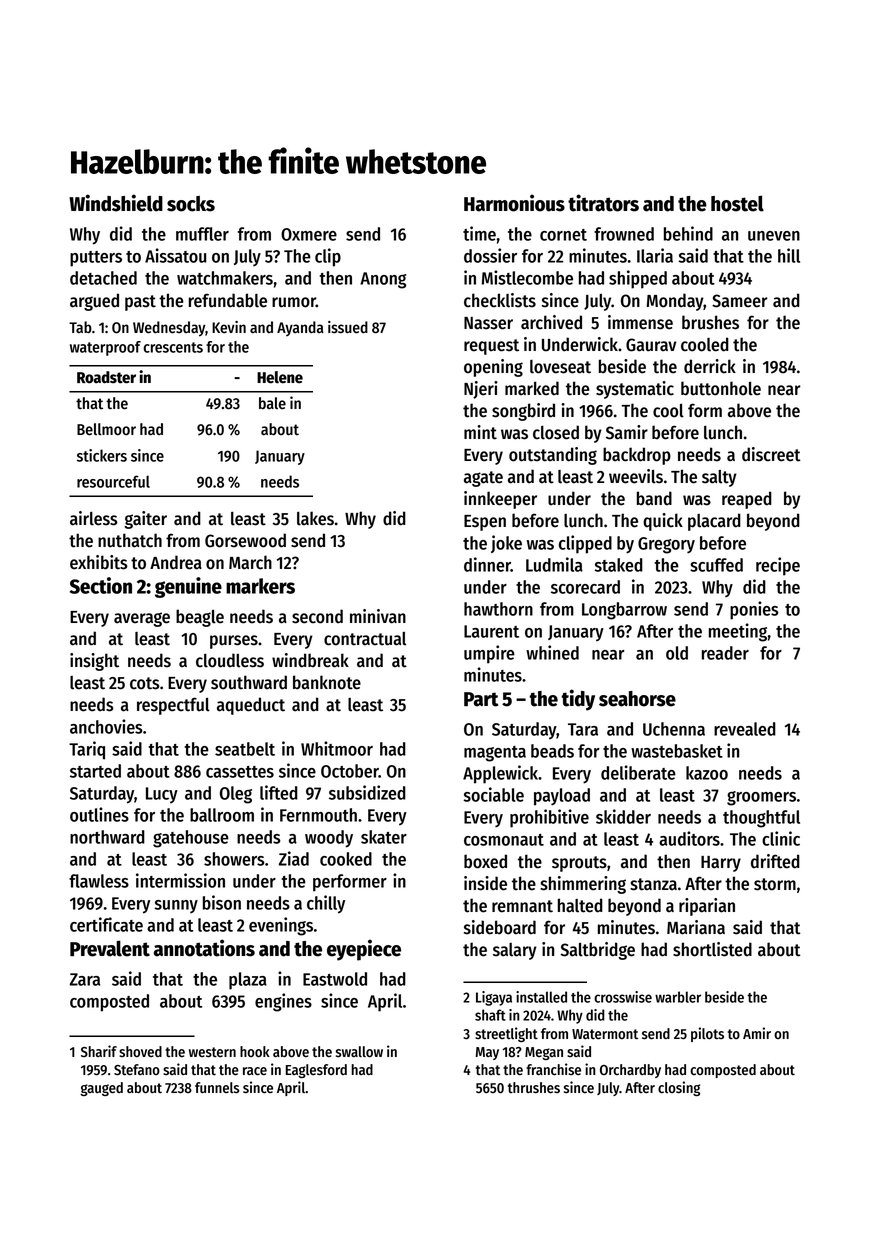 The height and width of the screenshot is (1235, 870). What do you see at coordinates (85, 979) in the screenshot?
I see `Zara` at bounding box center [85, 979].
